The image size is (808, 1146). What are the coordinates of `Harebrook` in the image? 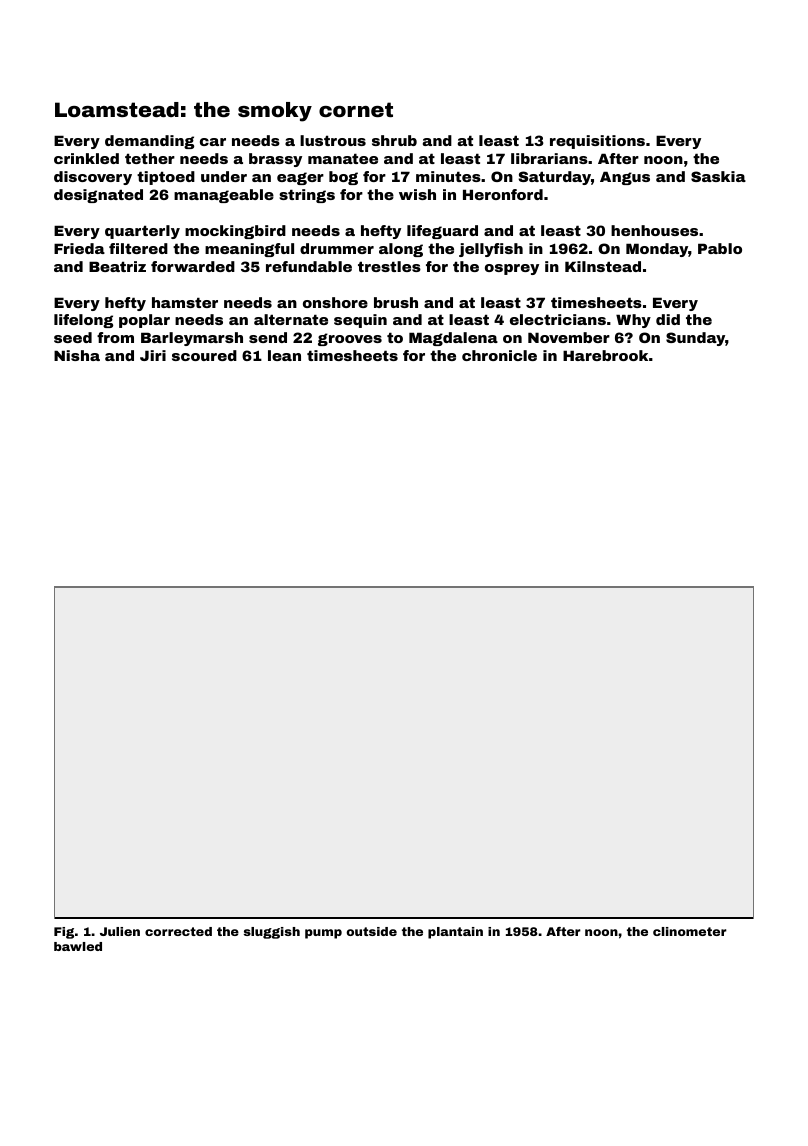 It's located at (605, 355).
